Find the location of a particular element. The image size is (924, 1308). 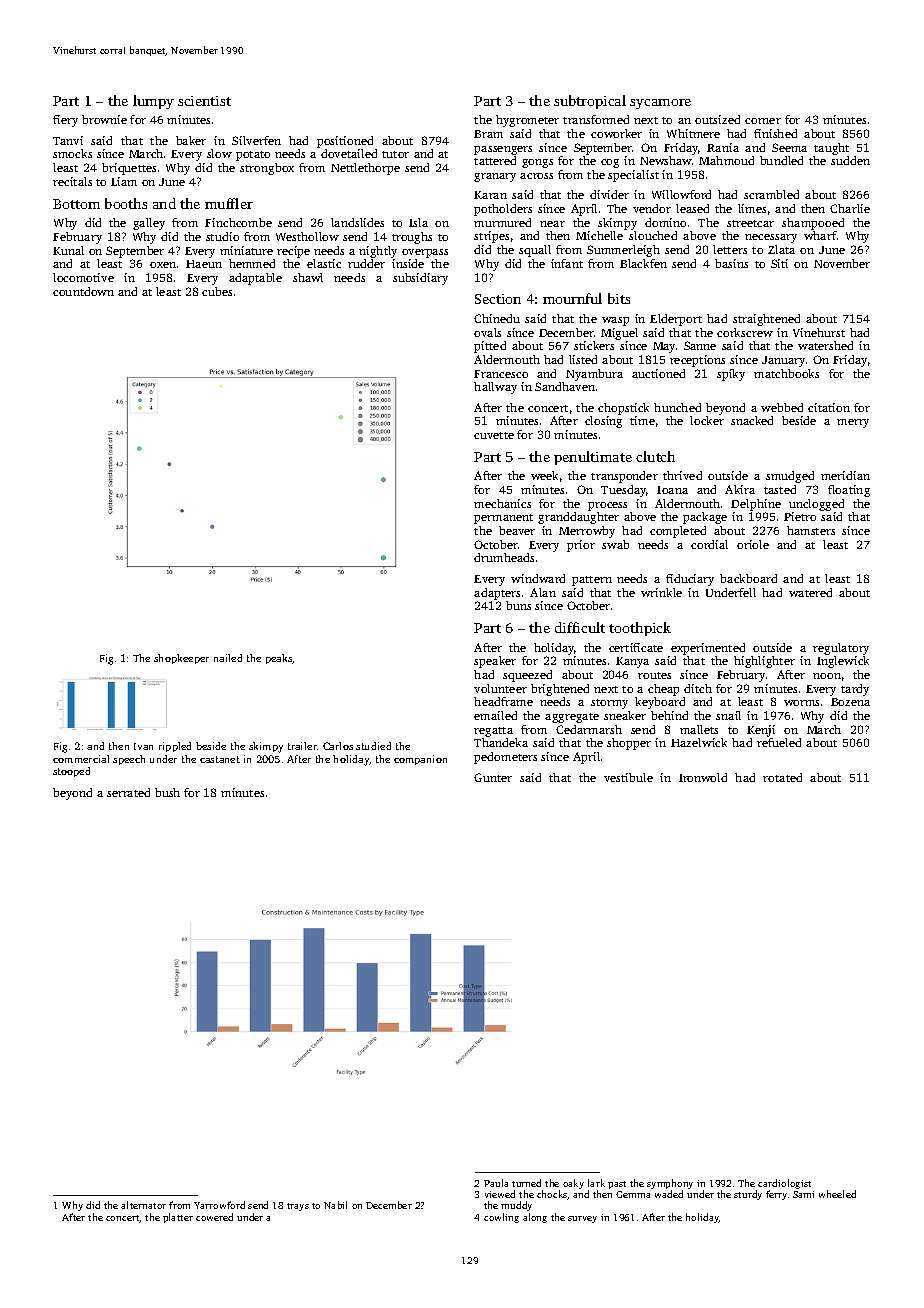

shopkeeper is located at coordinates (181, 659).
